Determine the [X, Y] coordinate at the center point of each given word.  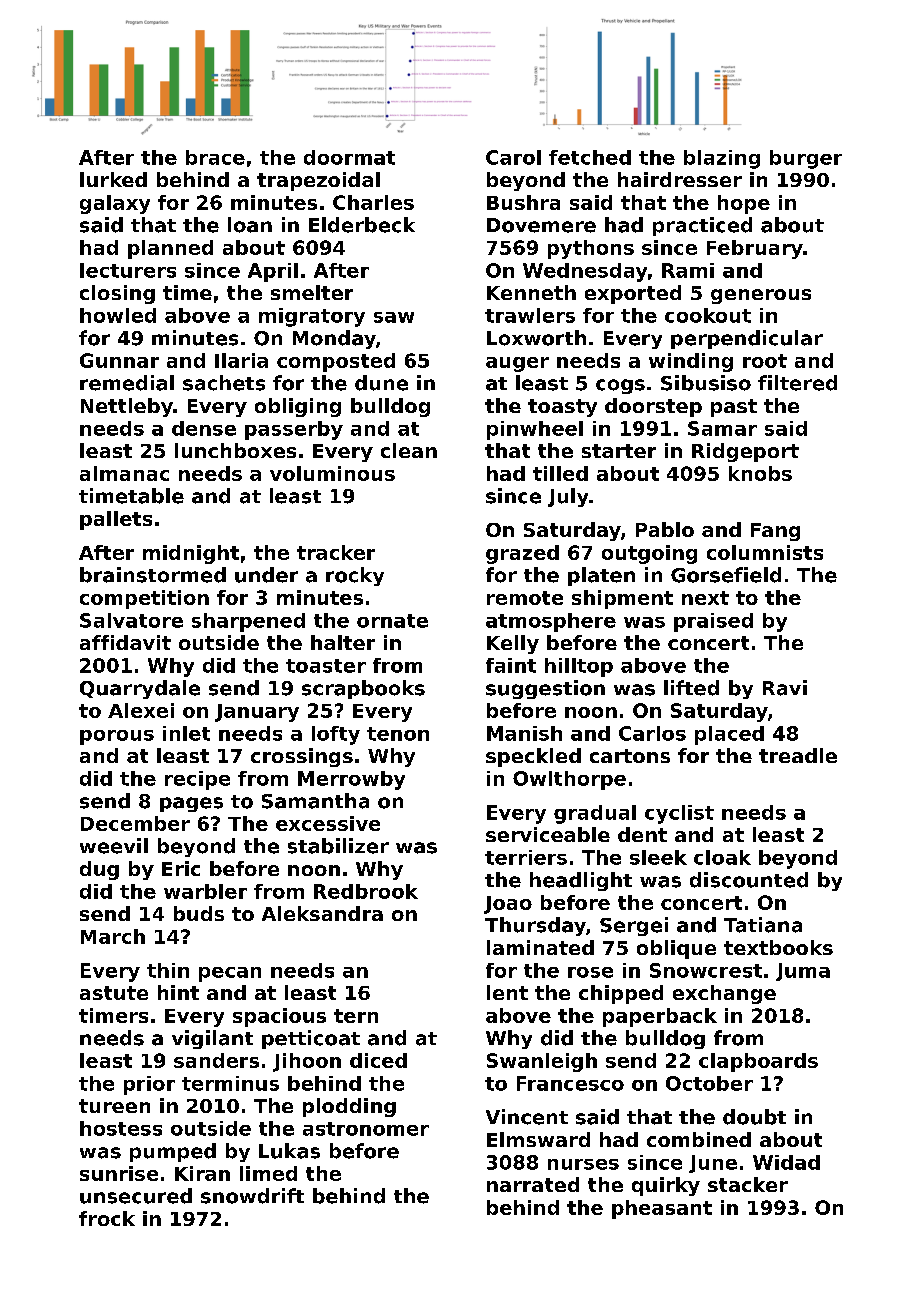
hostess [121, 1128]
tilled [560, 473]
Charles [373, 202]
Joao [508, 905]
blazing [722, 159]
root [765, 361]
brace [215, 157]
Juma [803, 972]
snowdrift [252, 1196]
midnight [191, 554]
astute [114, 993]
